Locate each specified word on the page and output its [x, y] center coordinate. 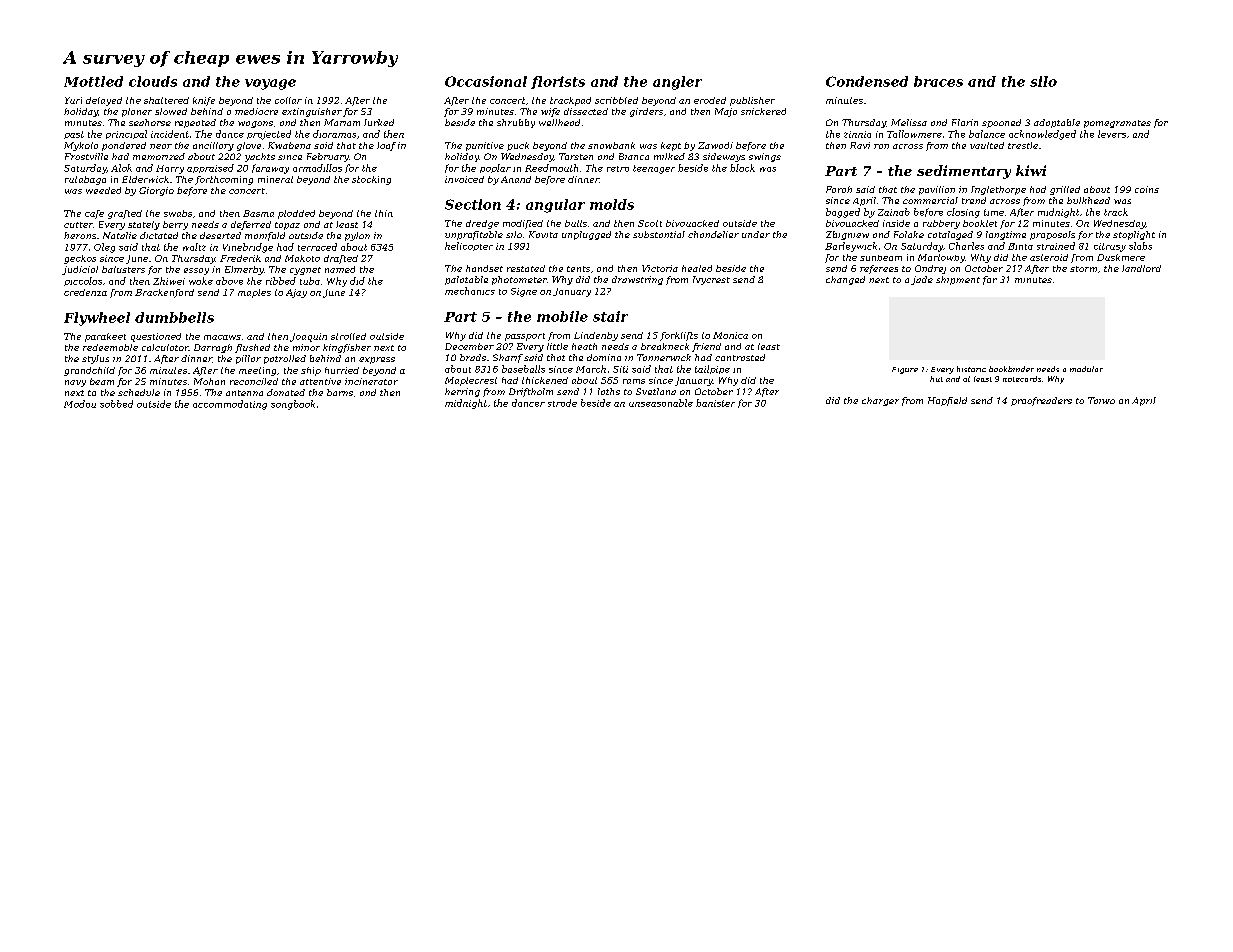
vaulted [987, 145]
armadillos [317, 168]
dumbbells [174, 317]
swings [765, 157]
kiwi [1031, 170]
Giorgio [156, 191]
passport [525, 337]
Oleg [104, 248]
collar [288, 100]
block [742, 168]
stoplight [1134, 235]
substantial [659, 234]
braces [938, 81]
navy [75, 383]
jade [922, 280]
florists [558, 82]
